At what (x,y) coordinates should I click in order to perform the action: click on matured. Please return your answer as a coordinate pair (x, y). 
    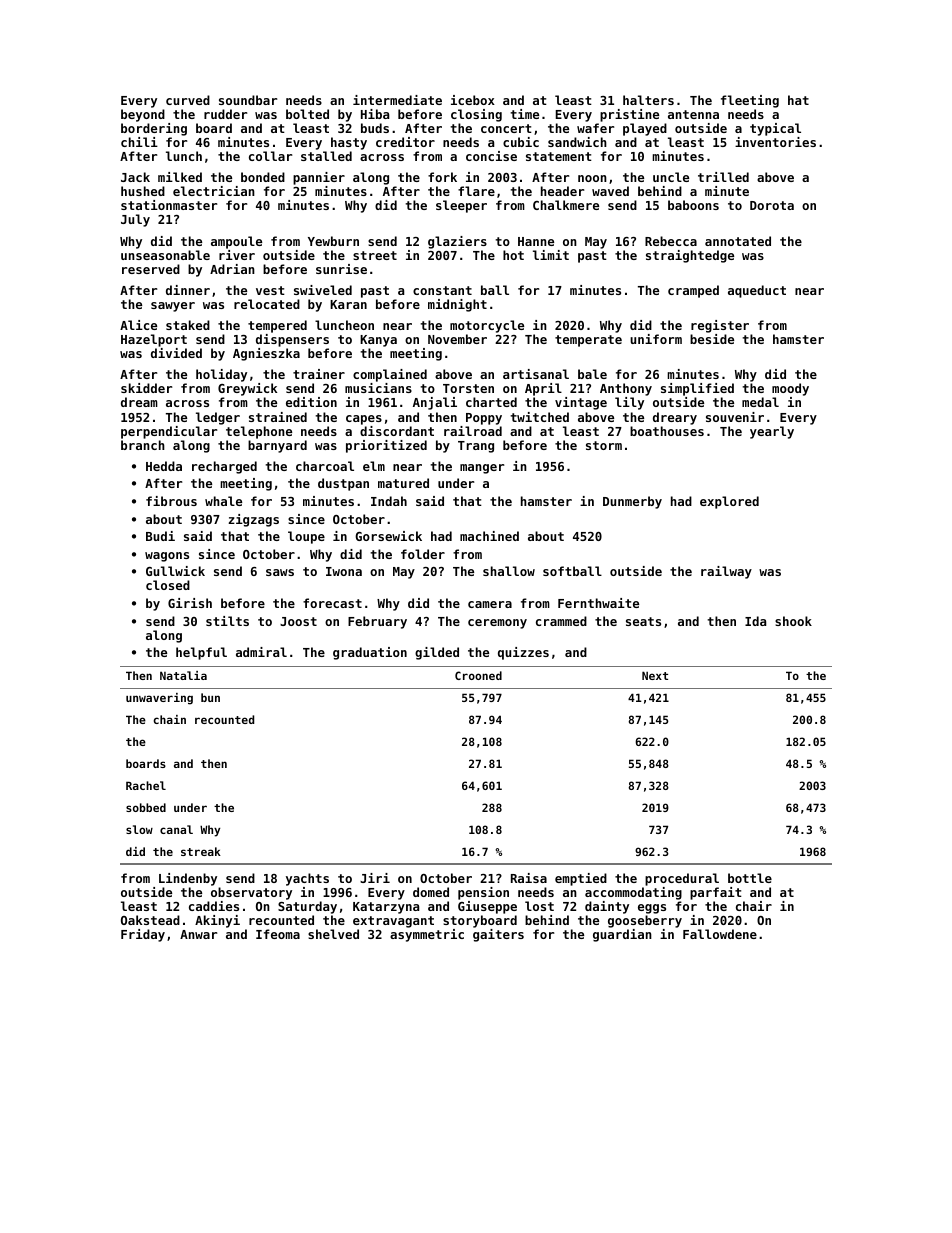
    Looking at the image, I should click on (403, 483).
